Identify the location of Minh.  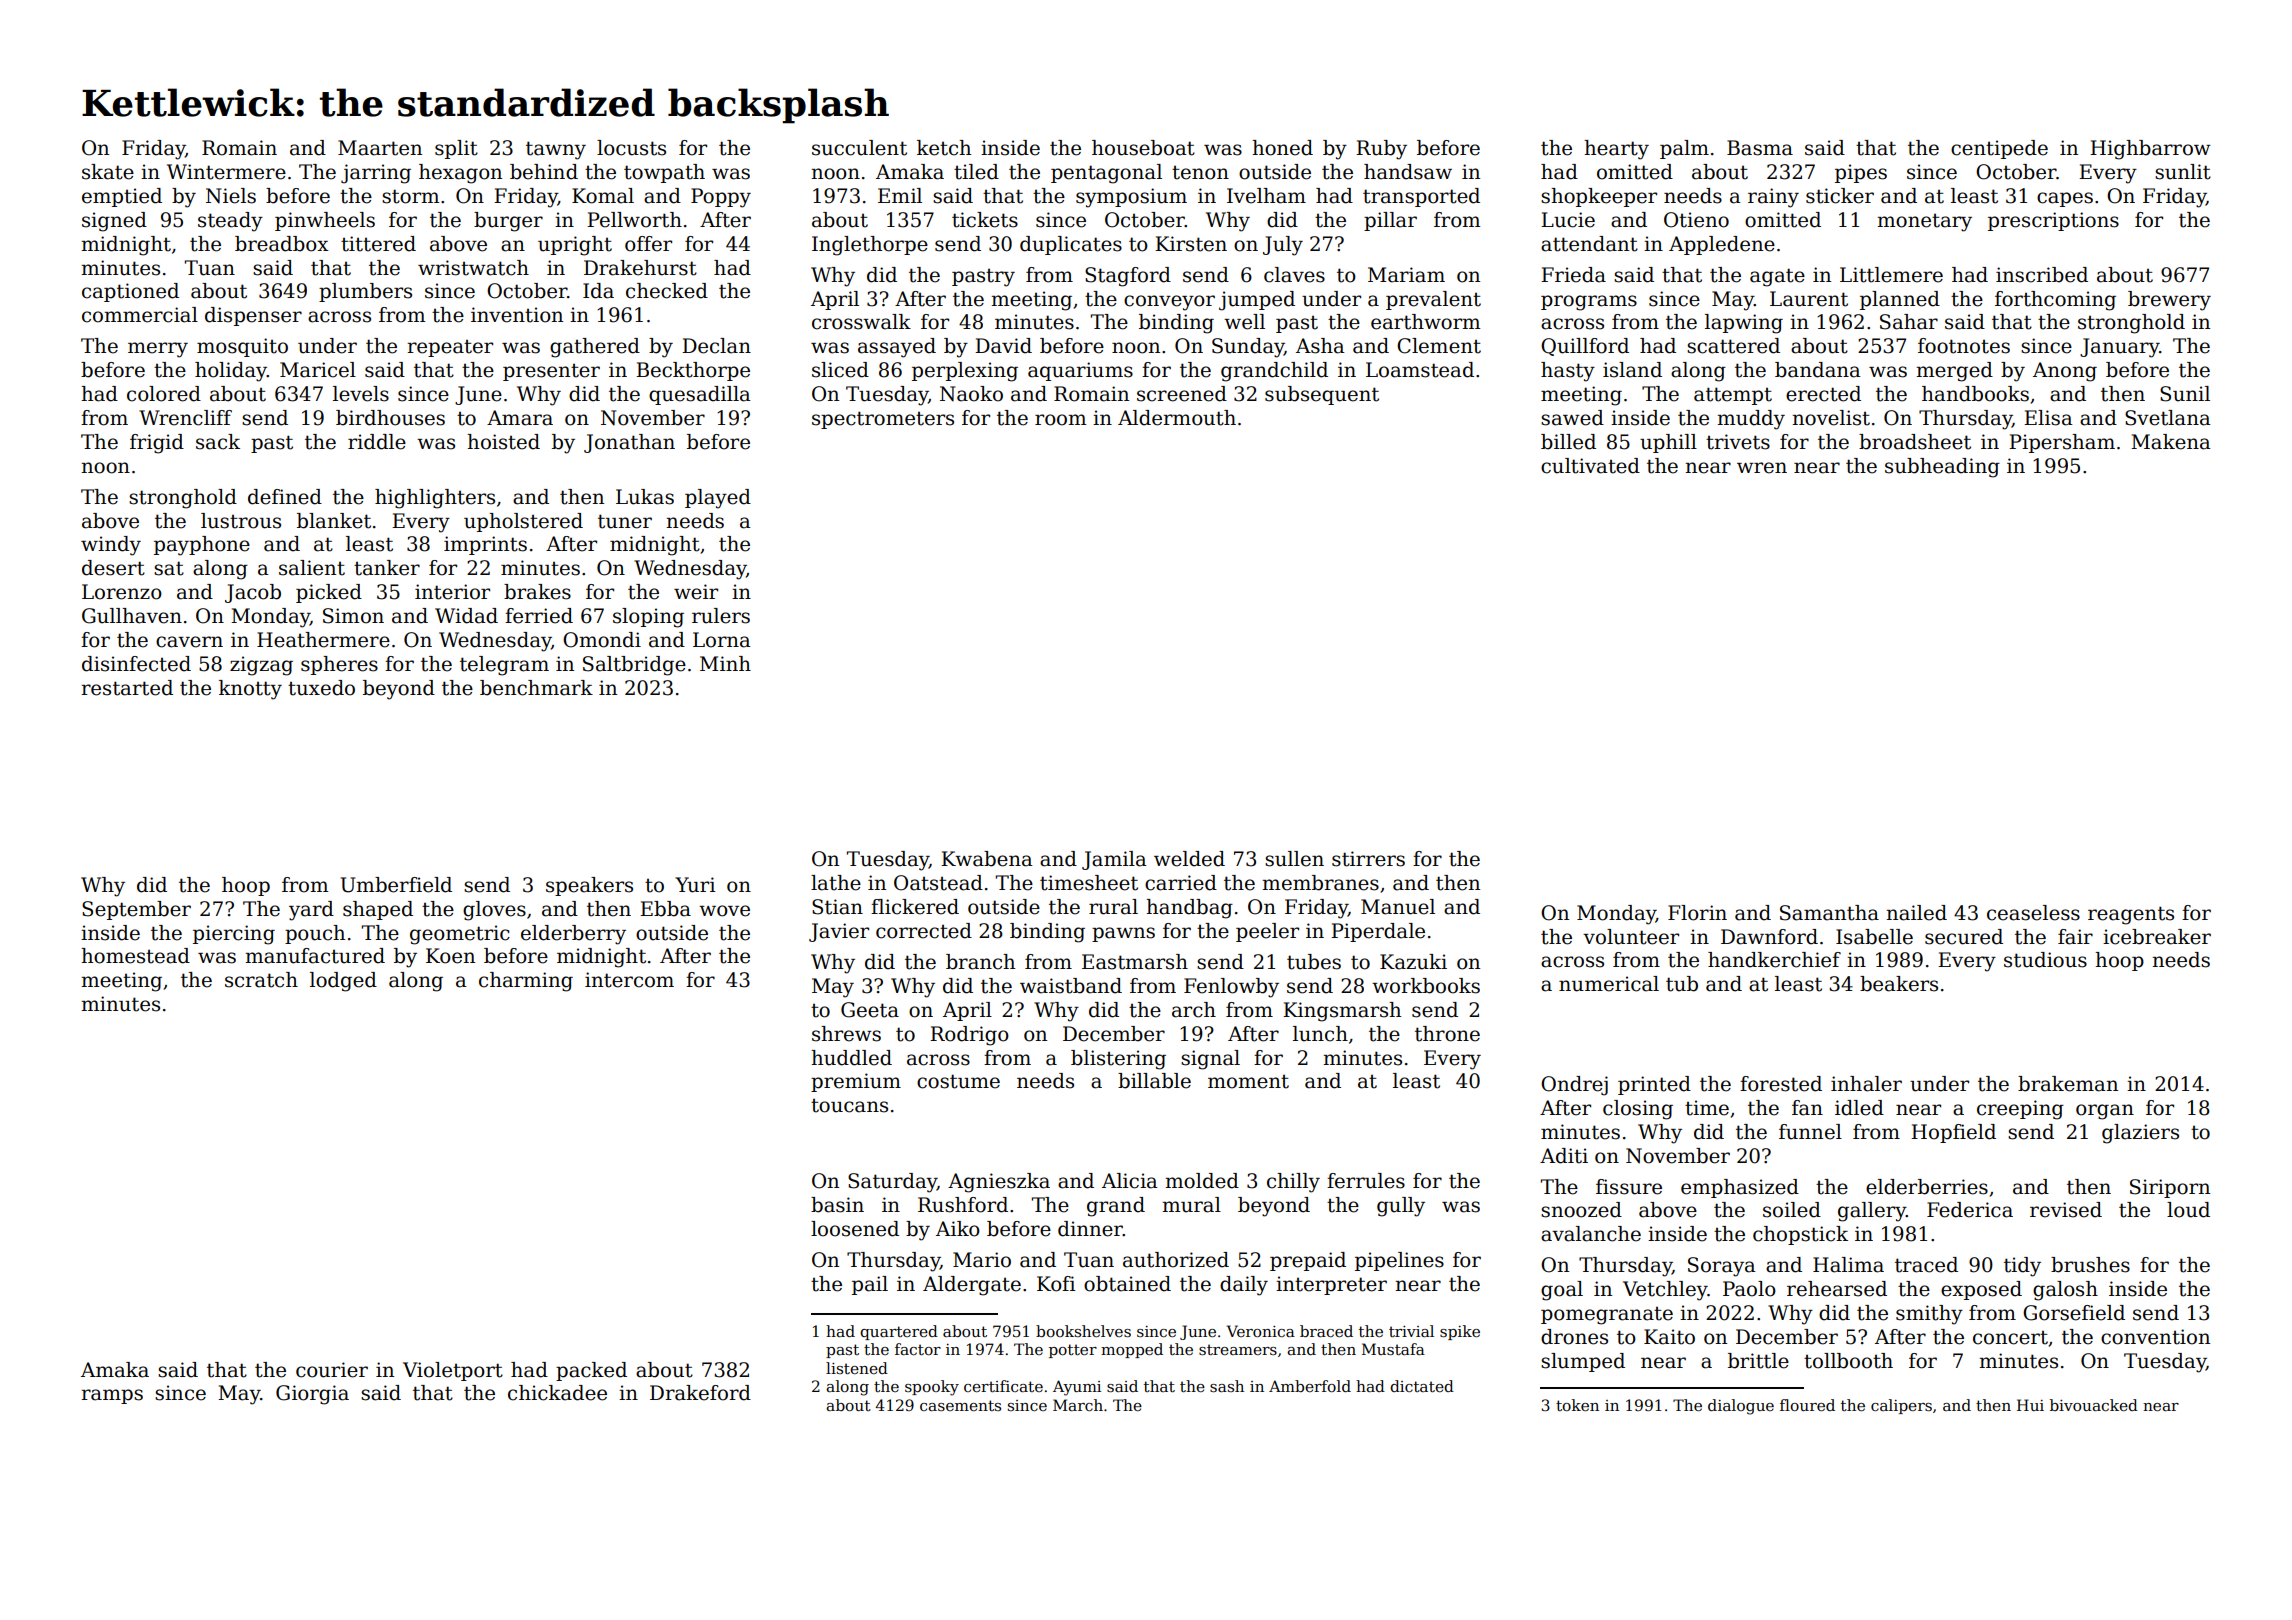
(725, 663).
